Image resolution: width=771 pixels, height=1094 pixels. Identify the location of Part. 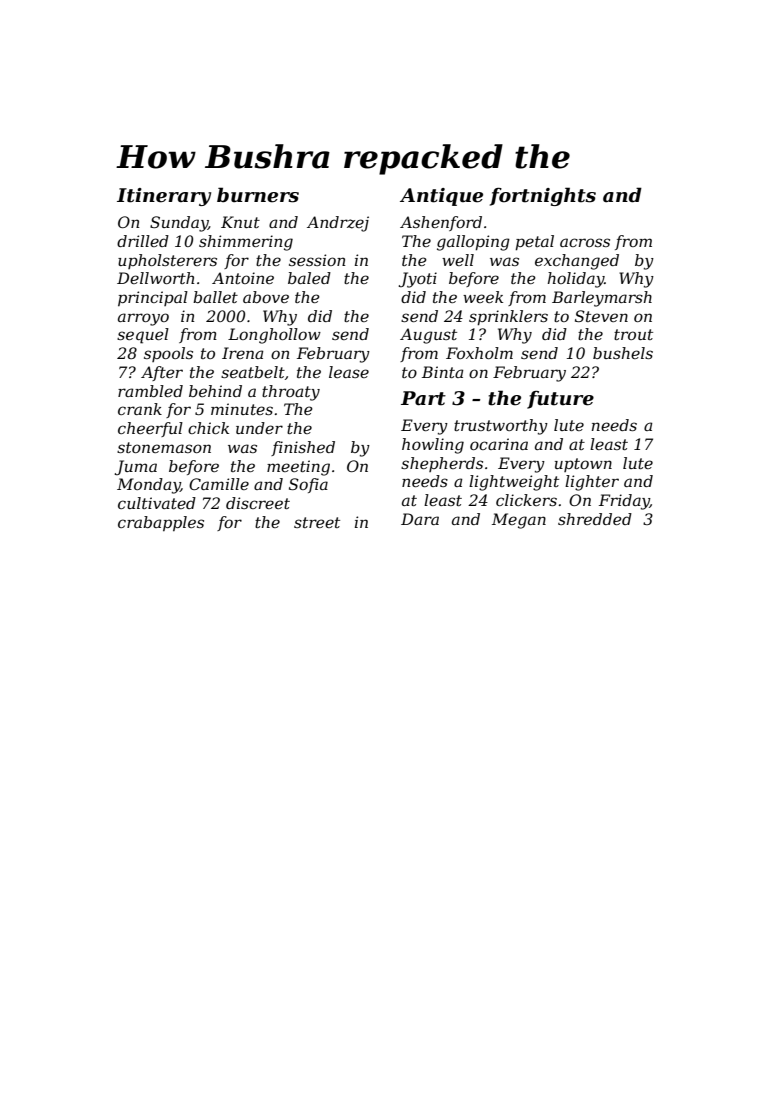
(423, 398).
